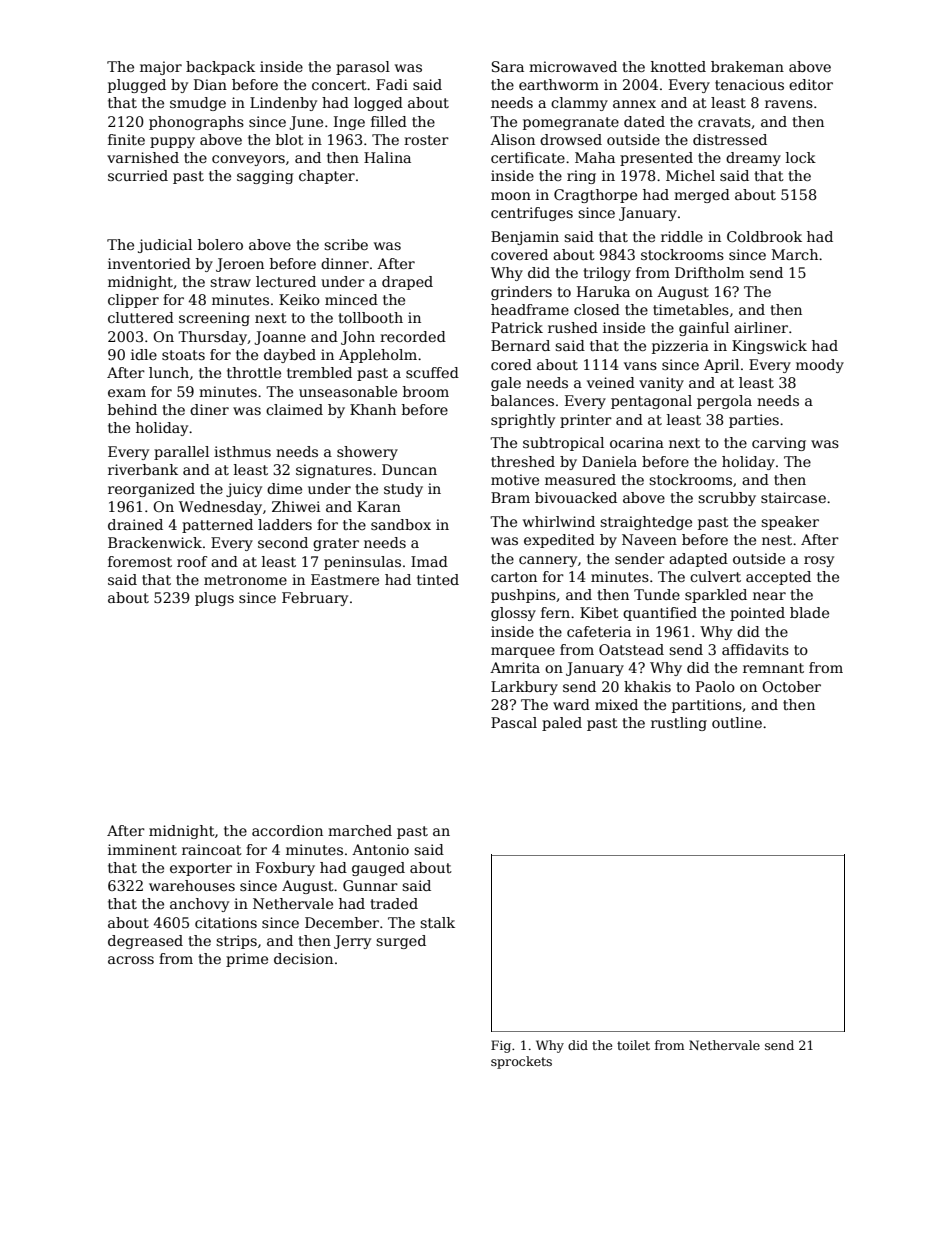  Describe the element at coordinates (690, 175) in the screenshot. I see `Michel` at that location.
